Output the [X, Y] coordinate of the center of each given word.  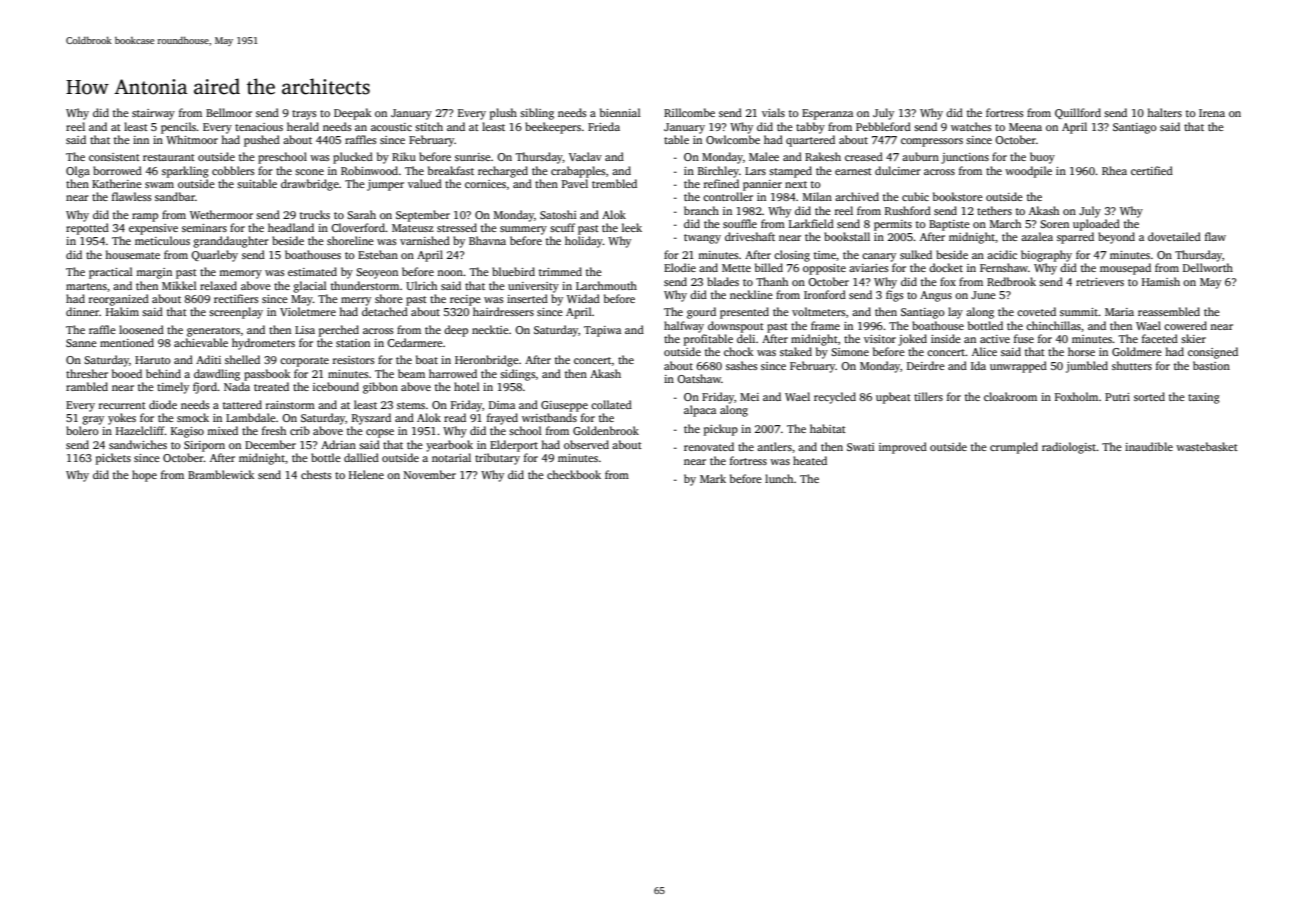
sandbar [175, 196]
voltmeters [819, 311]
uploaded [1096, 225]
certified [1152, 170]
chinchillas [1053, 325]
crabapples [578, 172]
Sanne [81, 343]
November [430, 474]
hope [144, 476]
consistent [114, 157]
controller [728, 196]
